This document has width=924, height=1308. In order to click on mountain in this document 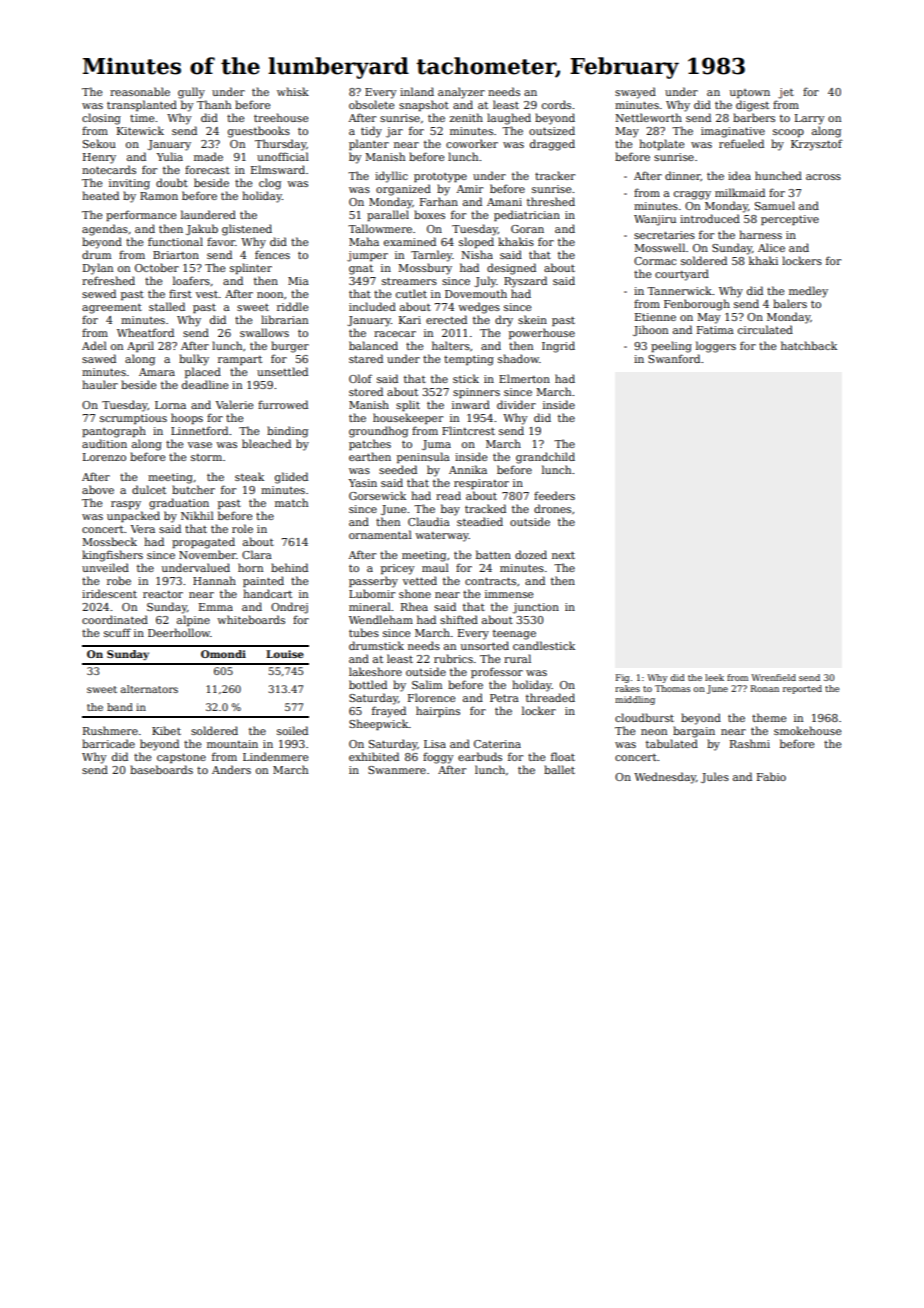, I will do `click(232, 744)`.
